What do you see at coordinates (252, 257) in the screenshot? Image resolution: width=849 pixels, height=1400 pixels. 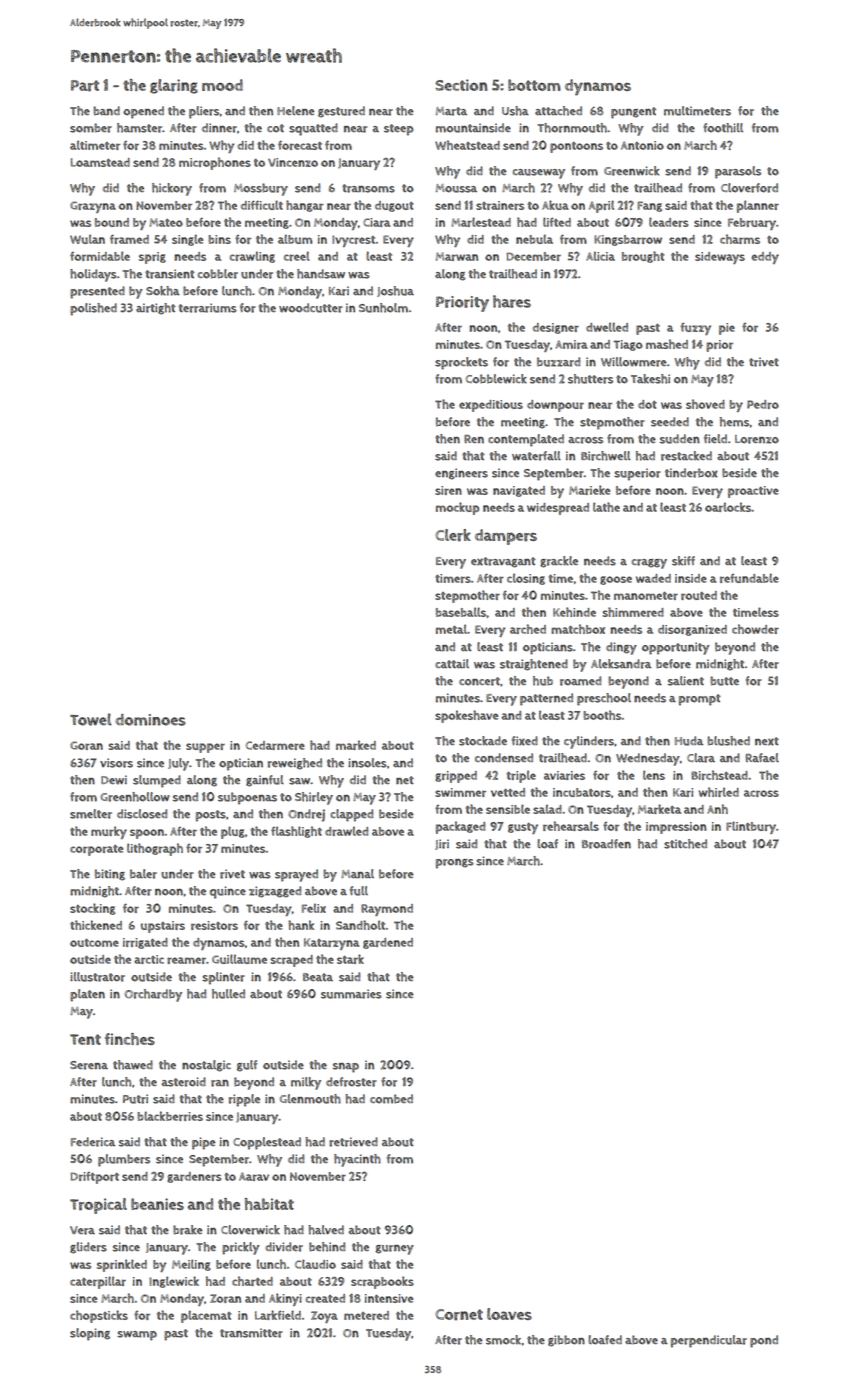 I see `crawling` at bounding box center [252, 257].
